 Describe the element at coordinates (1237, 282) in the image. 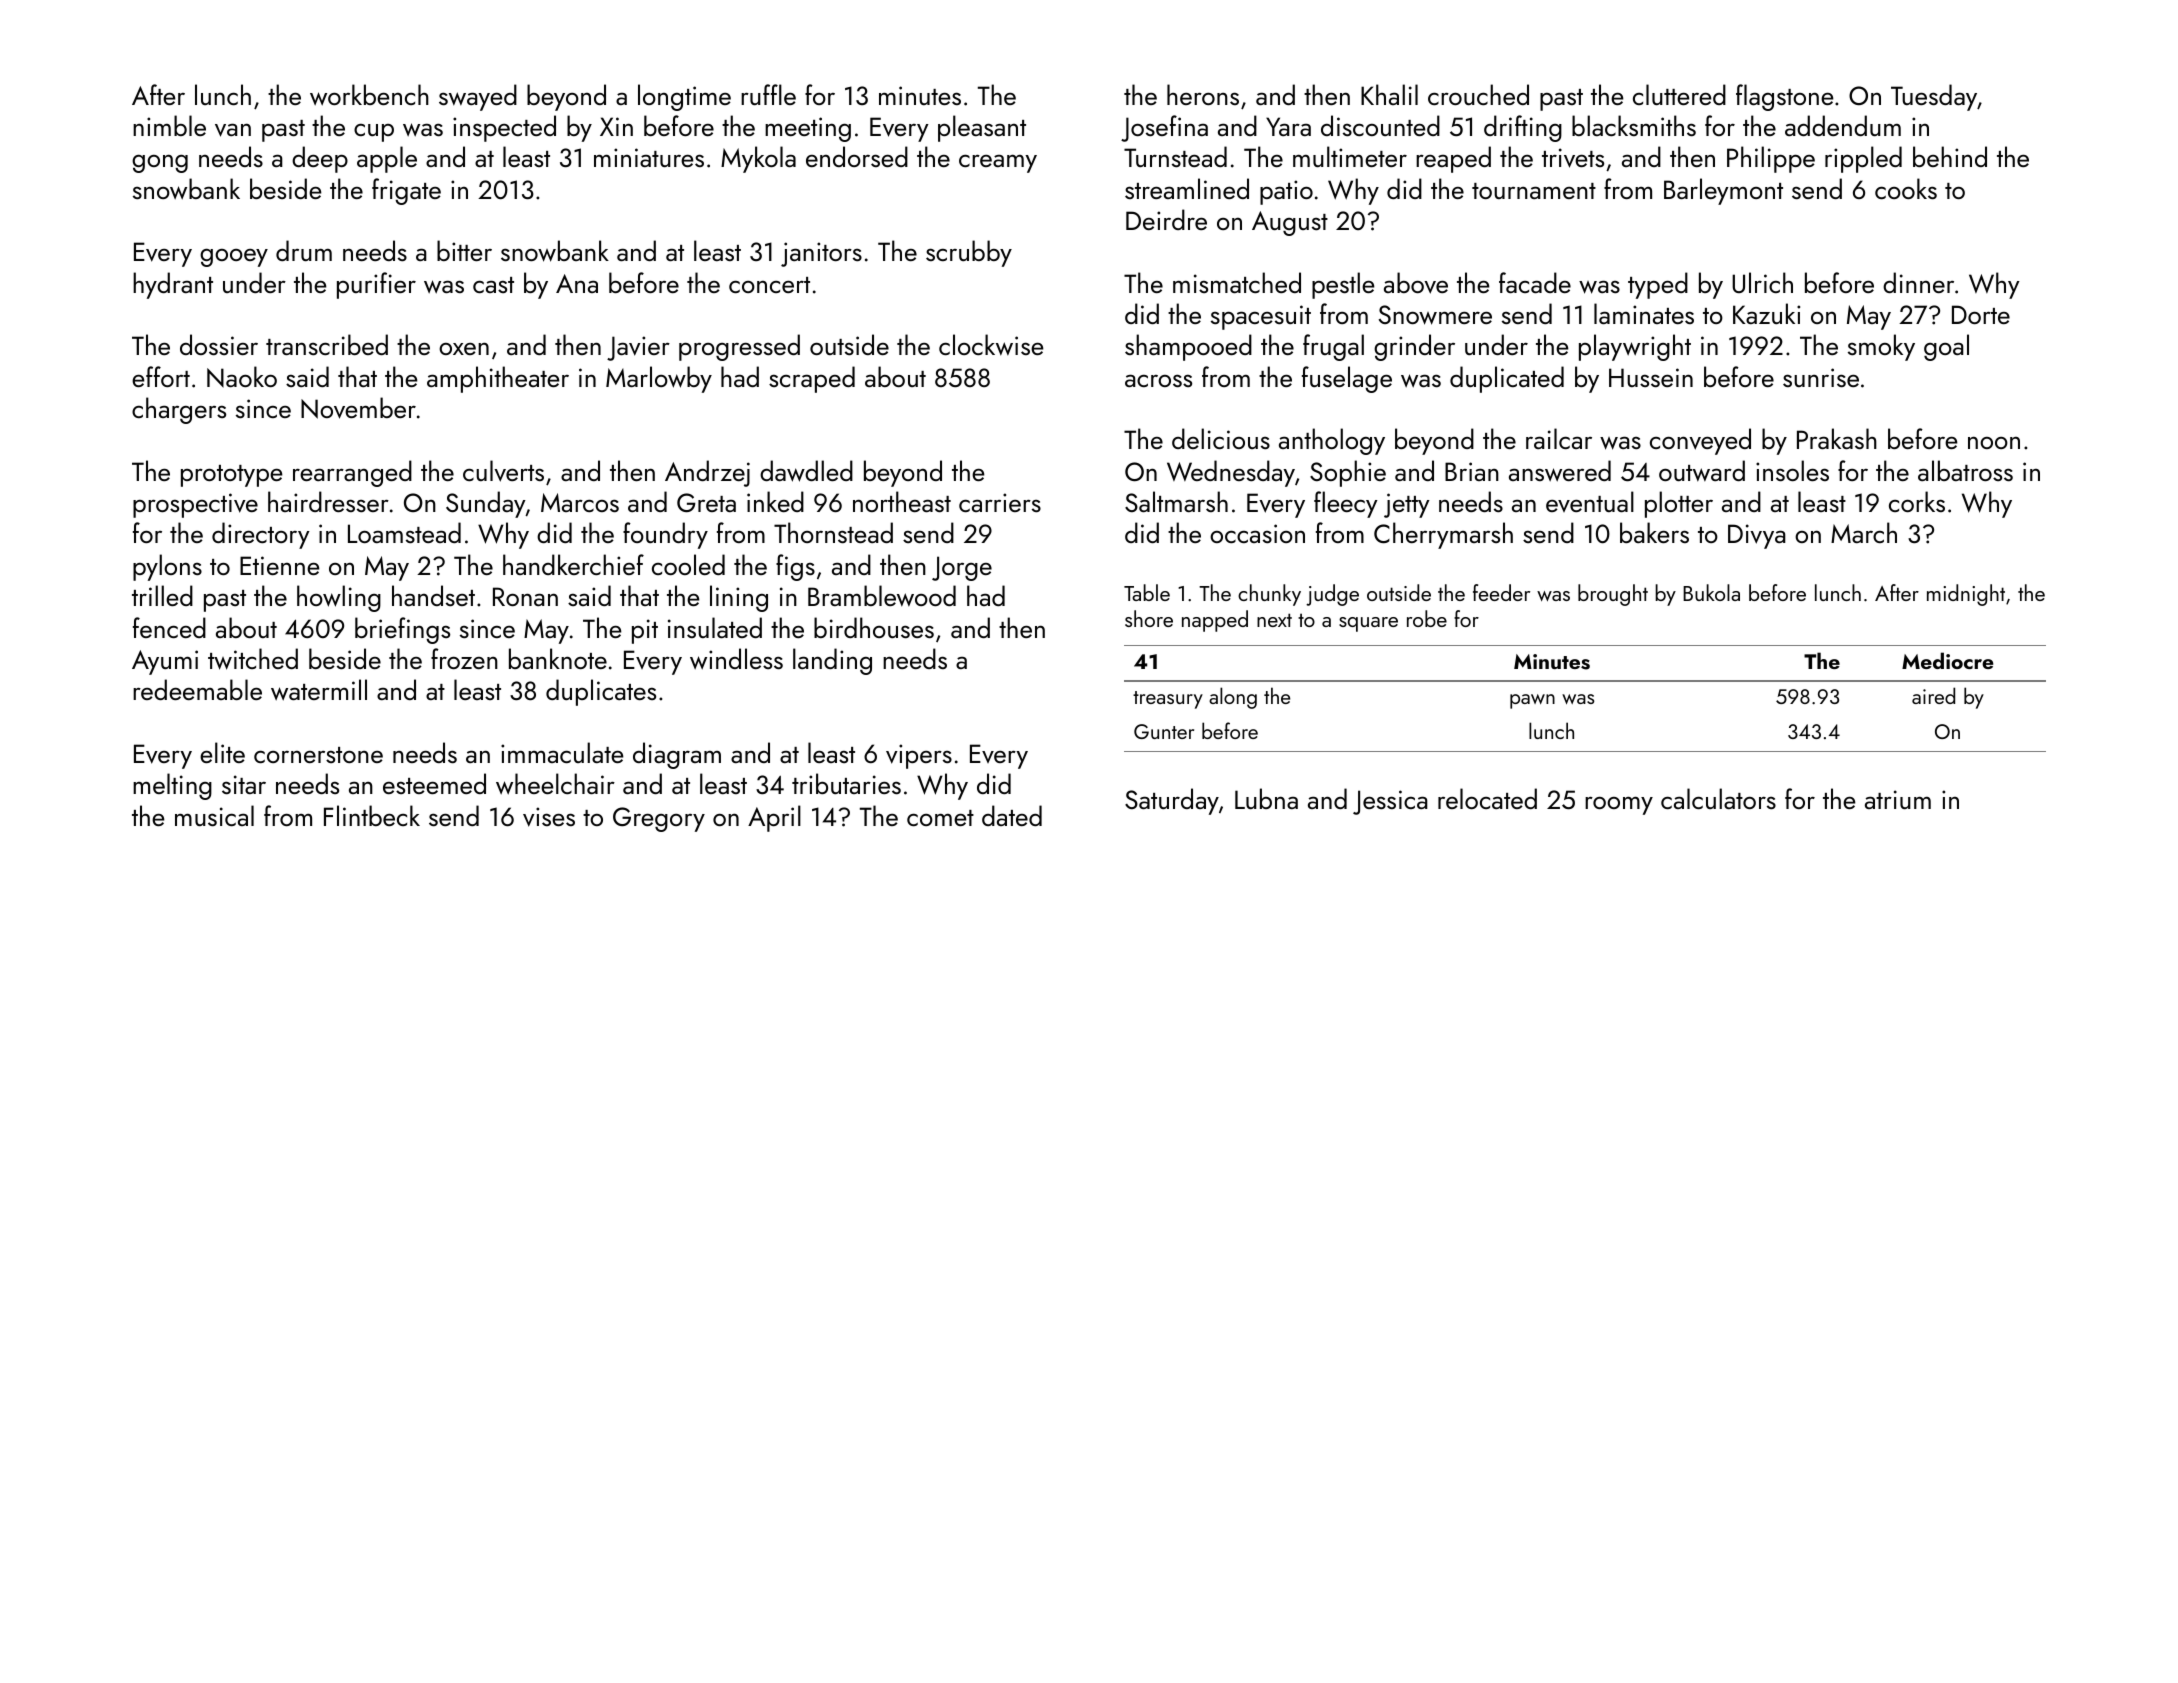

I see `mismatched` at that location.
